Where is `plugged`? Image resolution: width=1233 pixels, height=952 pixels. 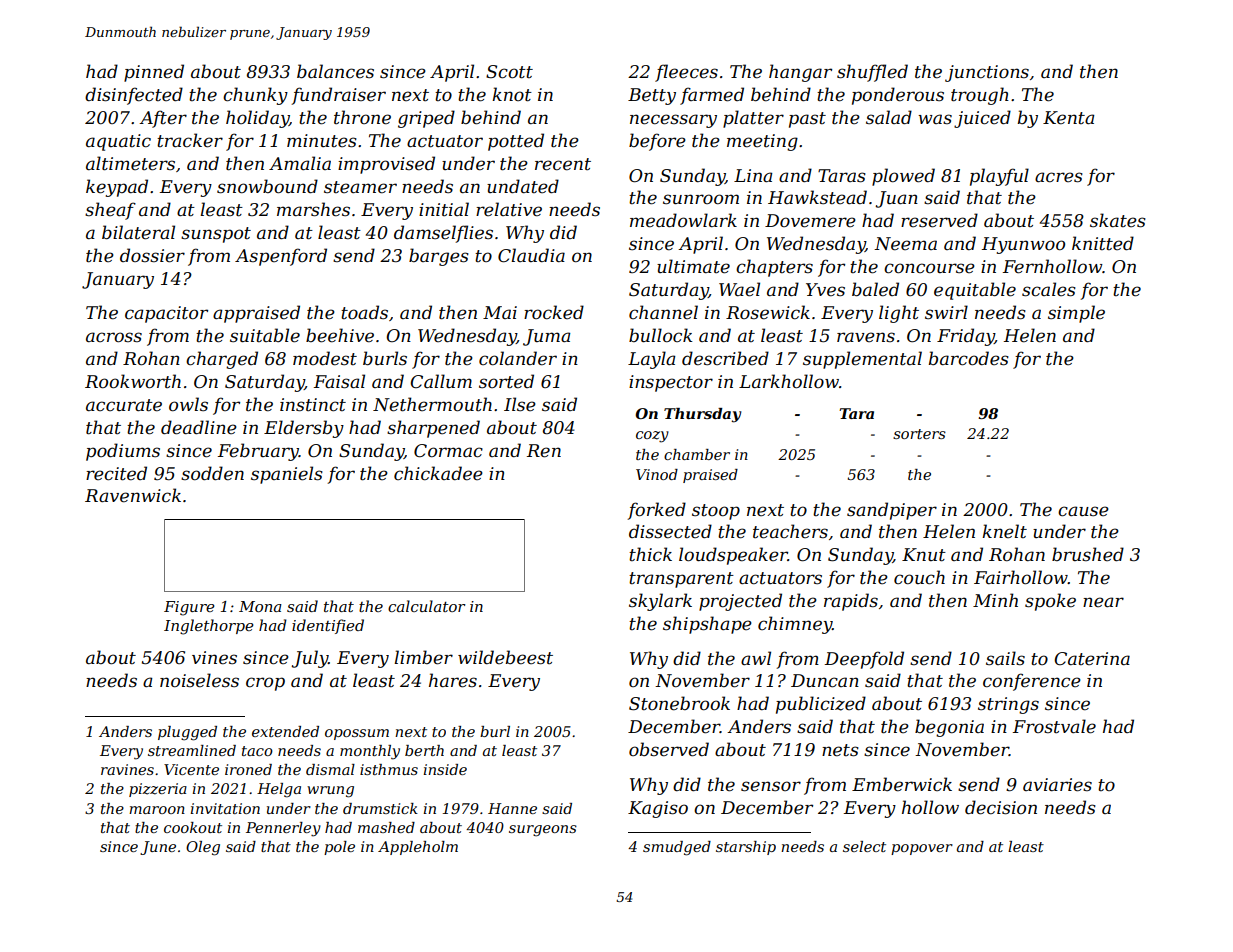 plugged is located at coordinates (187, 733).
